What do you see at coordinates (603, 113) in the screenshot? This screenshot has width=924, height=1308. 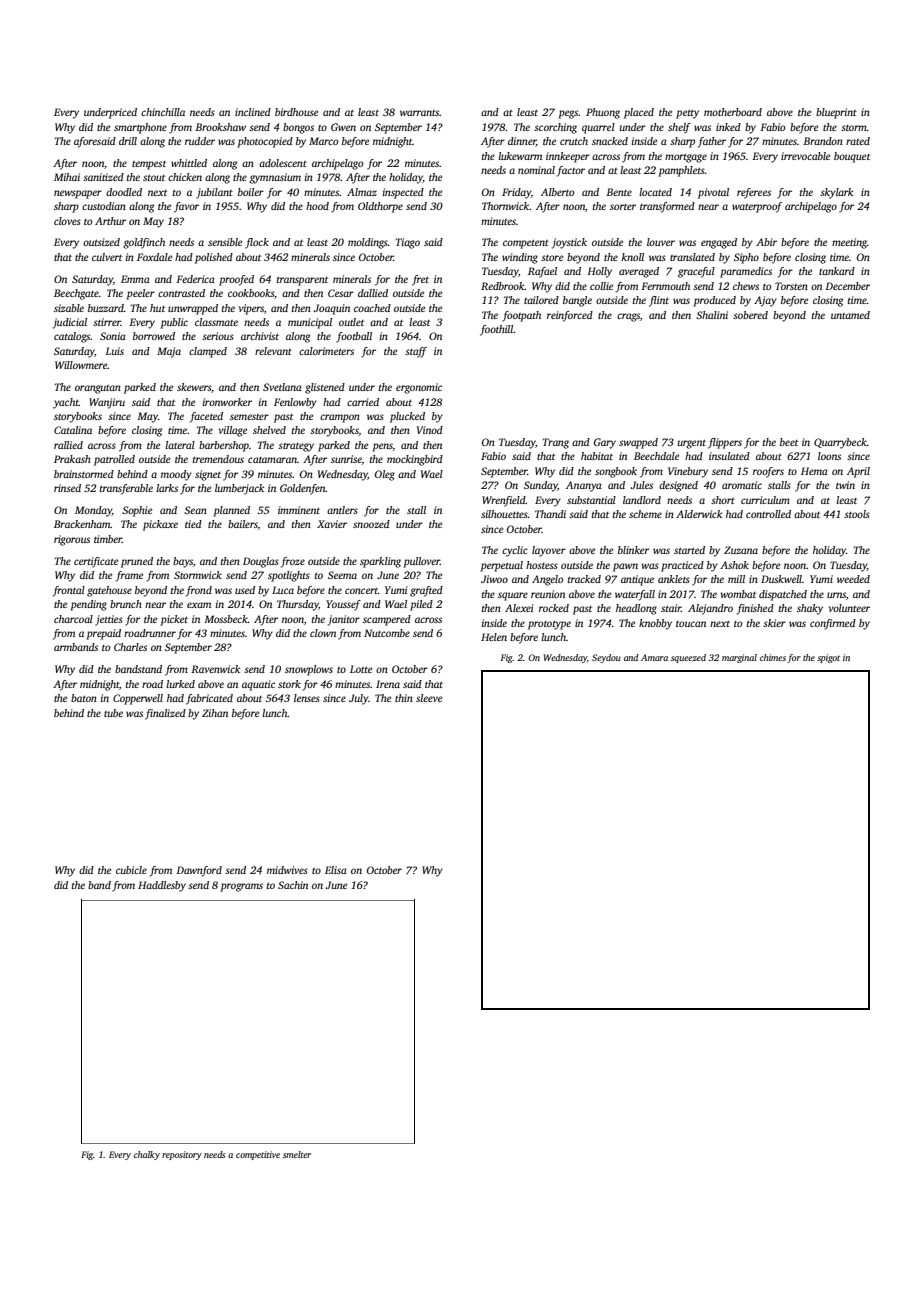 I see `Phuong` at bounding box center [603, 113].
